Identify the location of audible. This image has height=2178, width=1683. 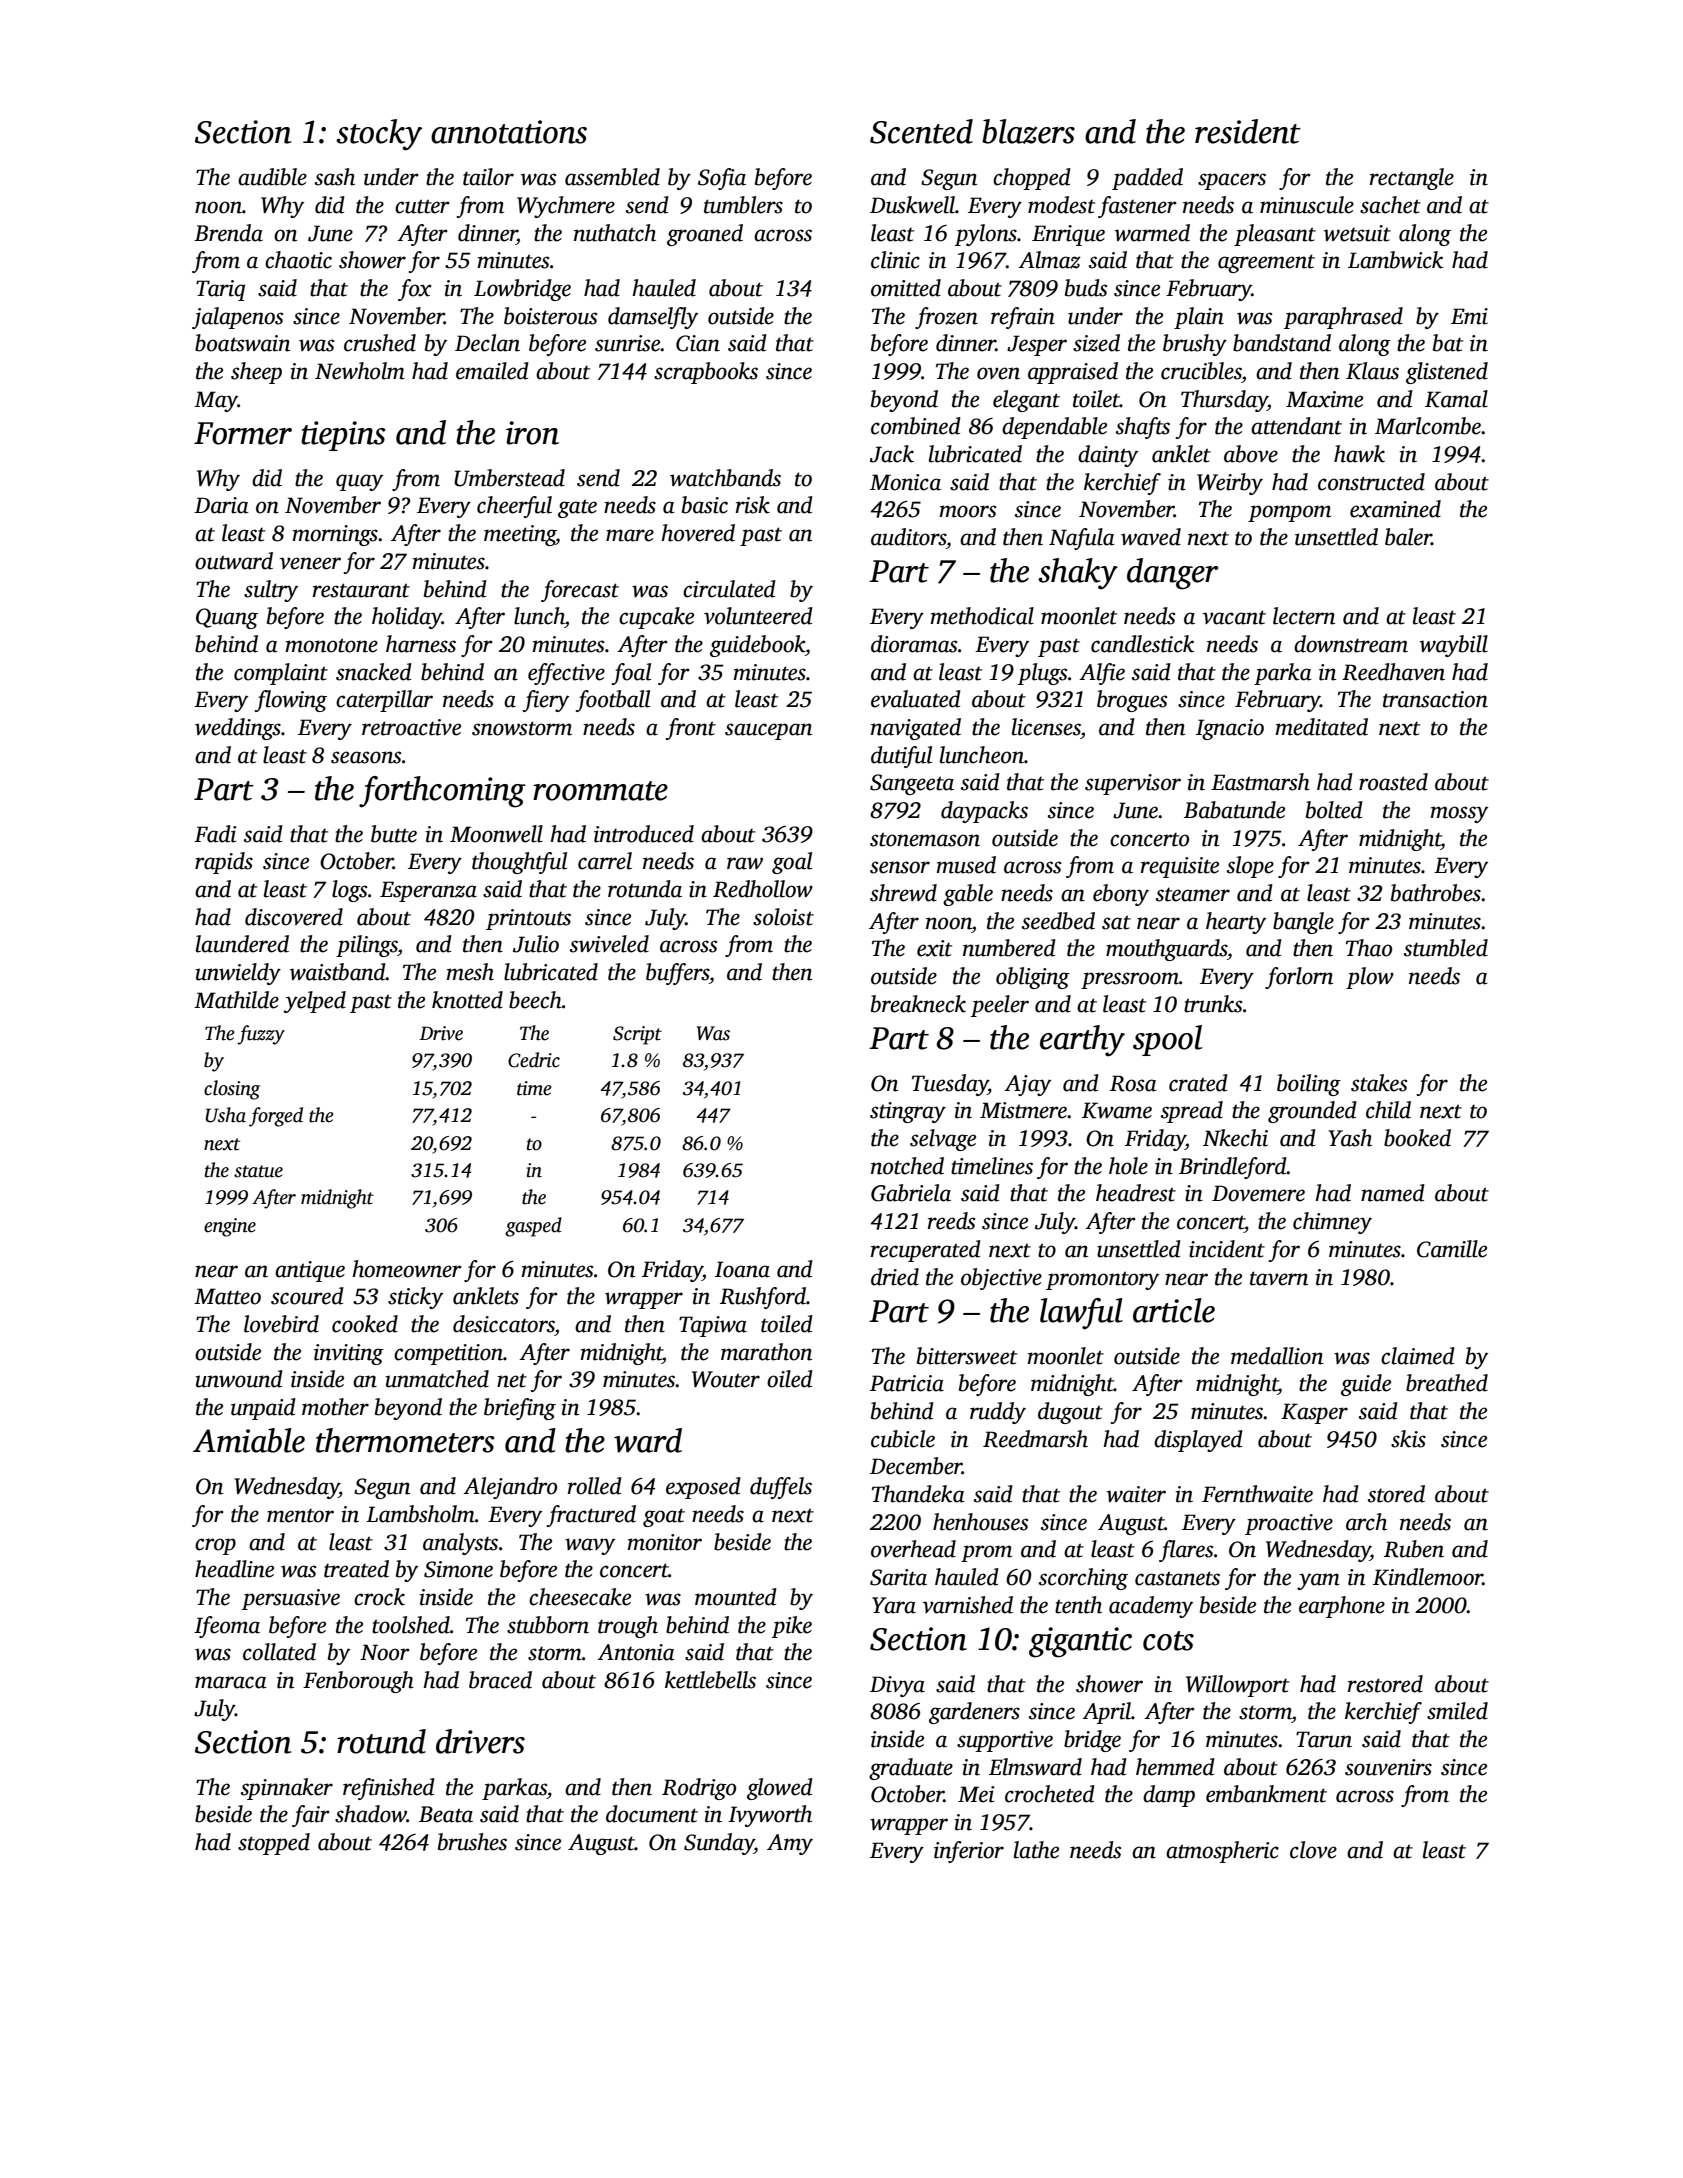
(272, 177).
